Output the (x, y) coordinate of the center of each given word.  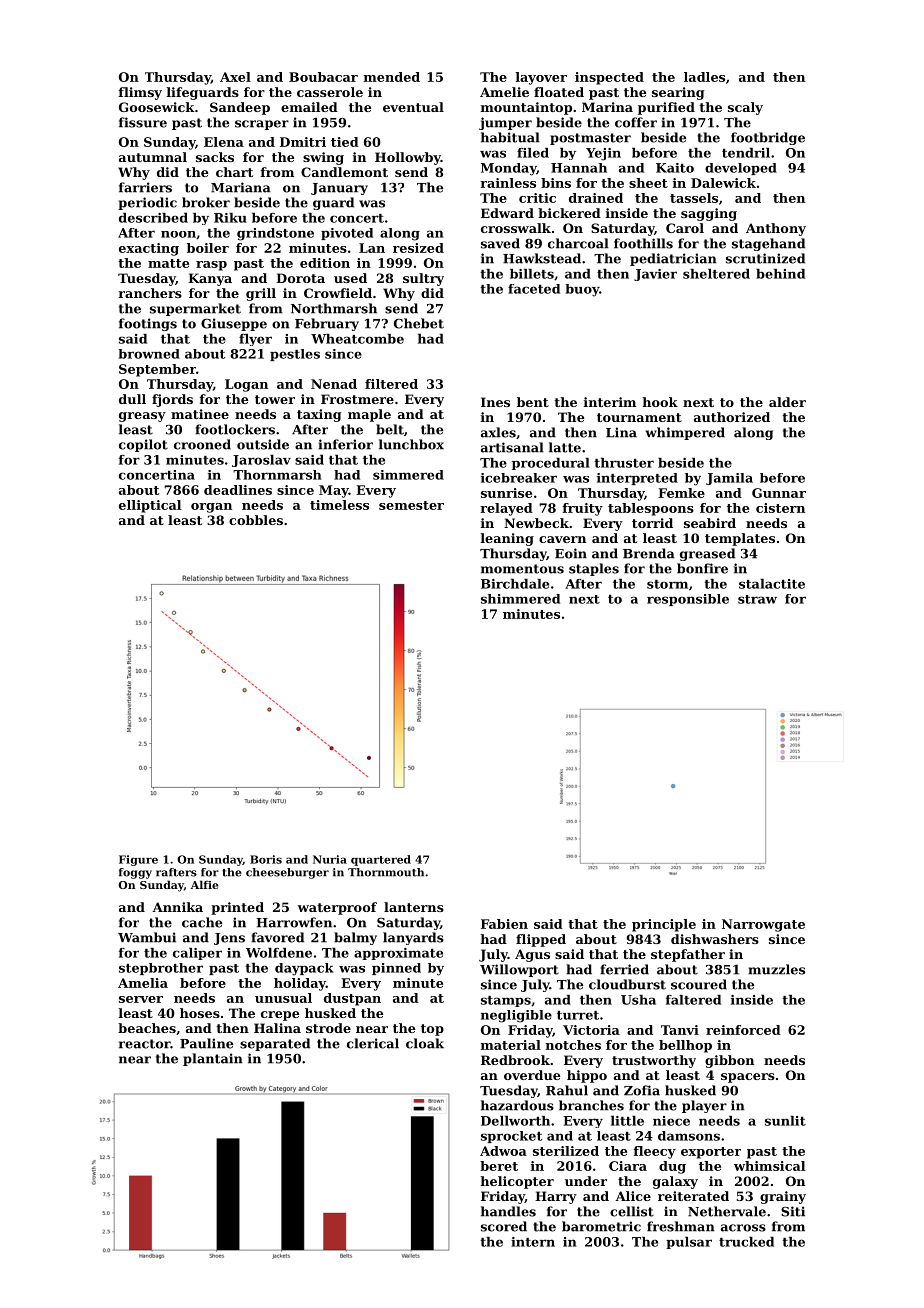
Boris (266, 859)
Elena (224, 142)
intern (533, 1242)
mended (392, 77)
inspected (609, 78)
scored (504, 1226)
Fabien (504, 924)
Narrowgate (763, 925)
